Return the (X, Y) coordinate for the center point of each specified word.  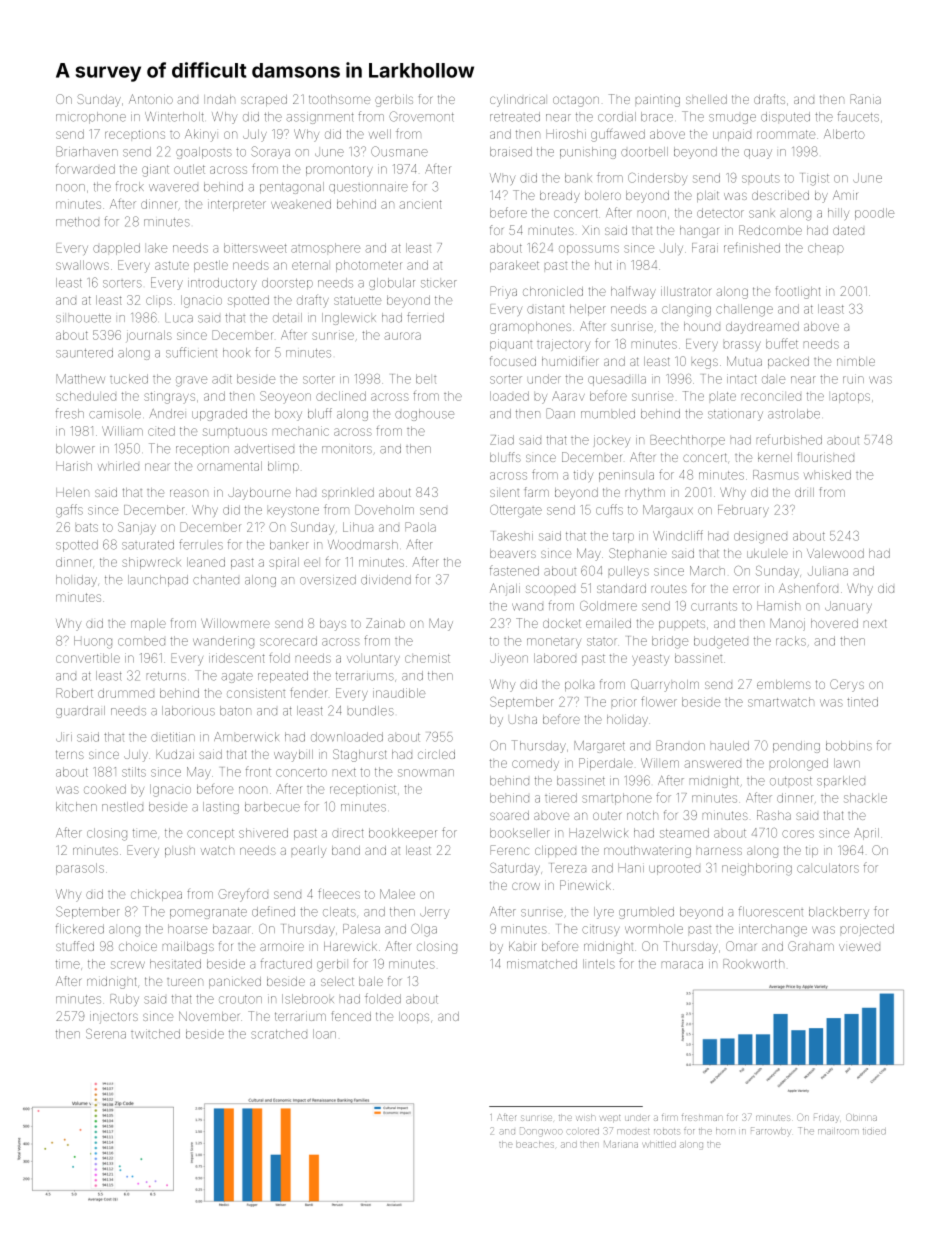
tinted (862, 702)
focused (513, 361)
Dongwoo (541, 1131)
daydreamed (762, 328)
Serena (106, 1034)
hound (702, 326)
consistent (256, 693)
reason (189, 493)
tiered (561, 798)
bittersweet (255, 248)
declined (341, 396)
